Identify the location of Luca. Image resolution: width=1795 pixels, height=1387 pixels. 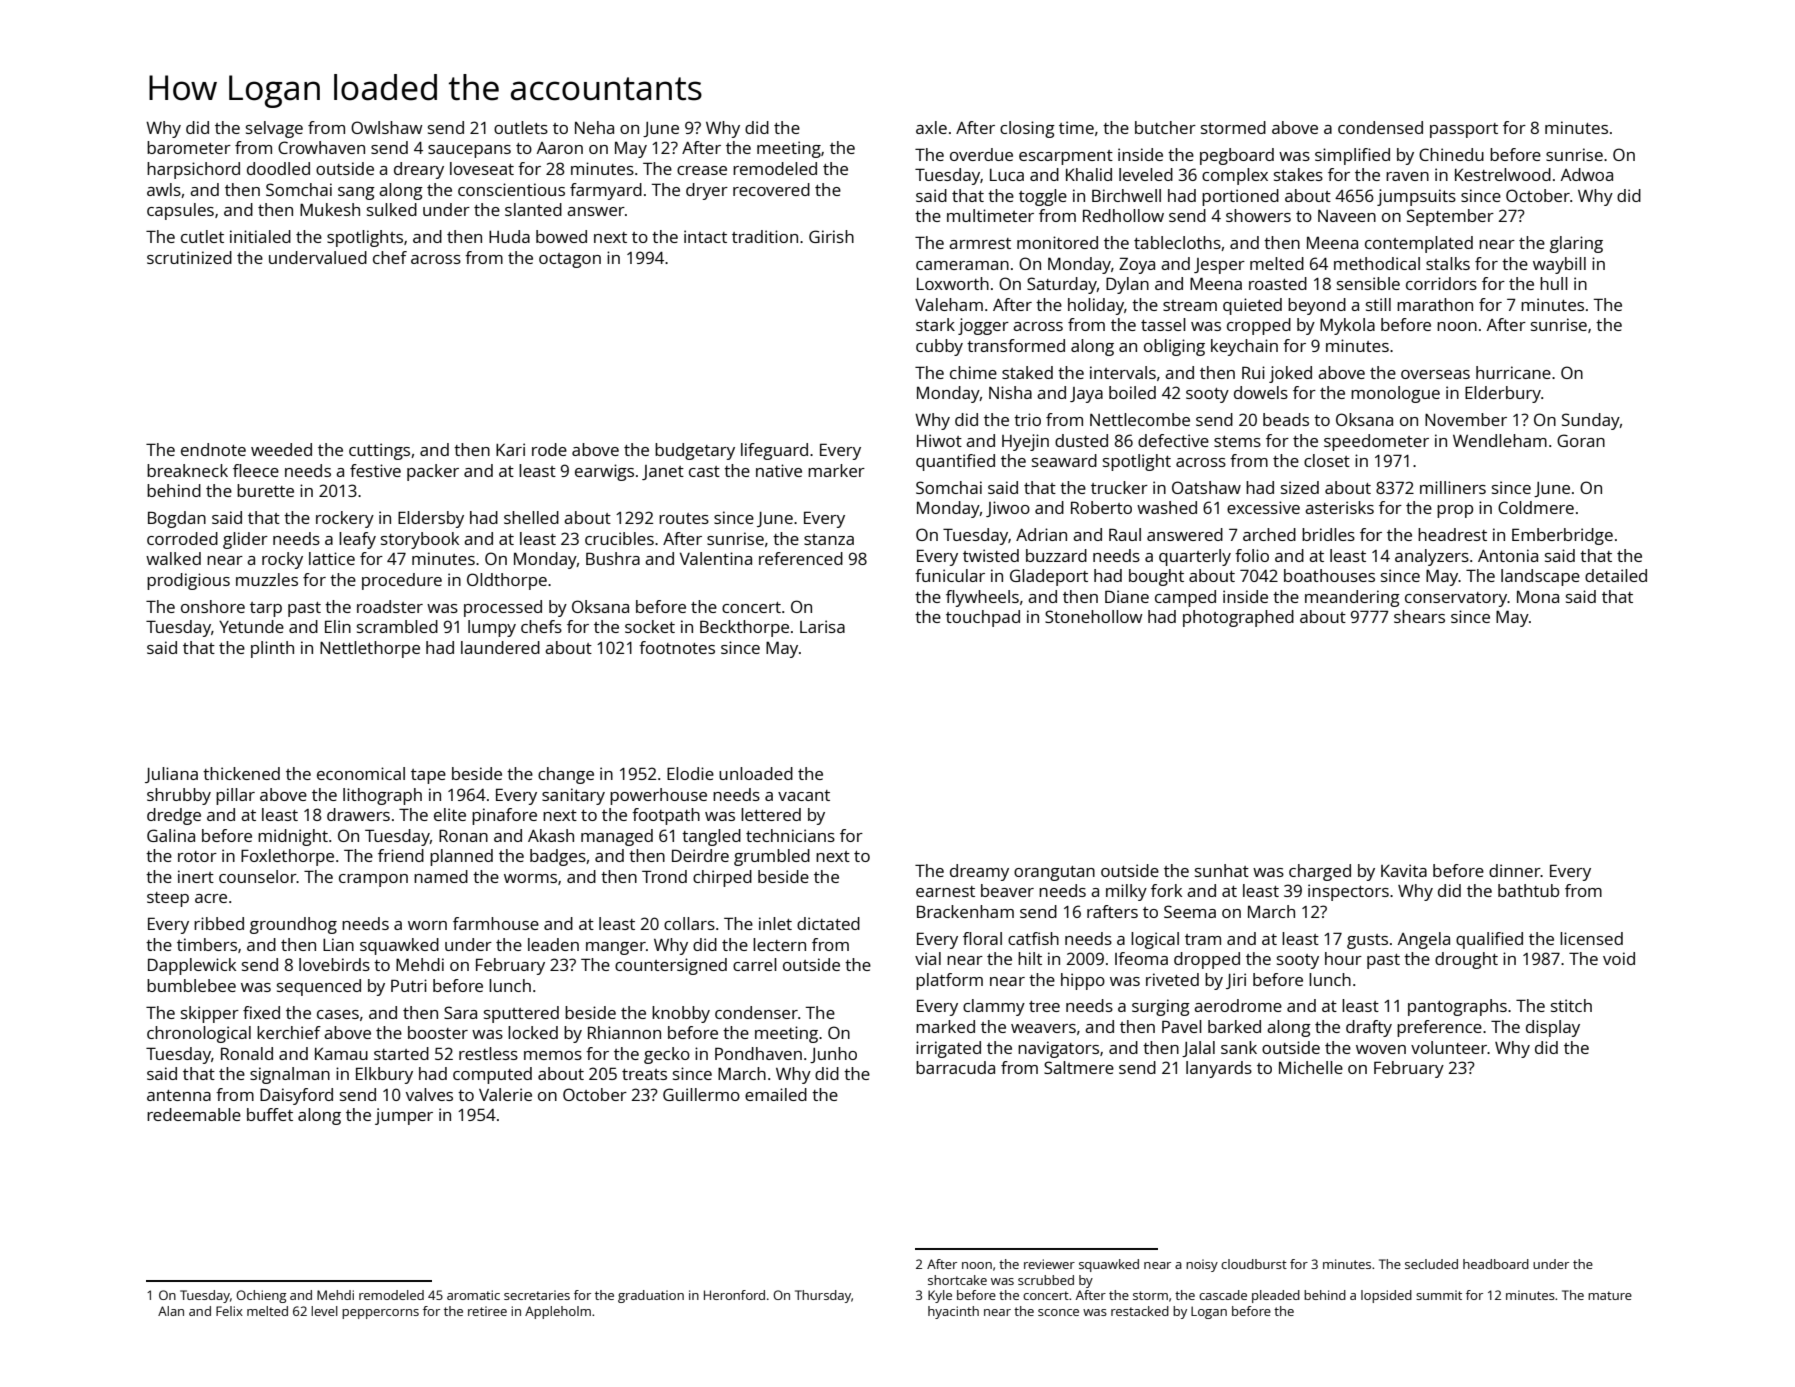
(1007, 175).
